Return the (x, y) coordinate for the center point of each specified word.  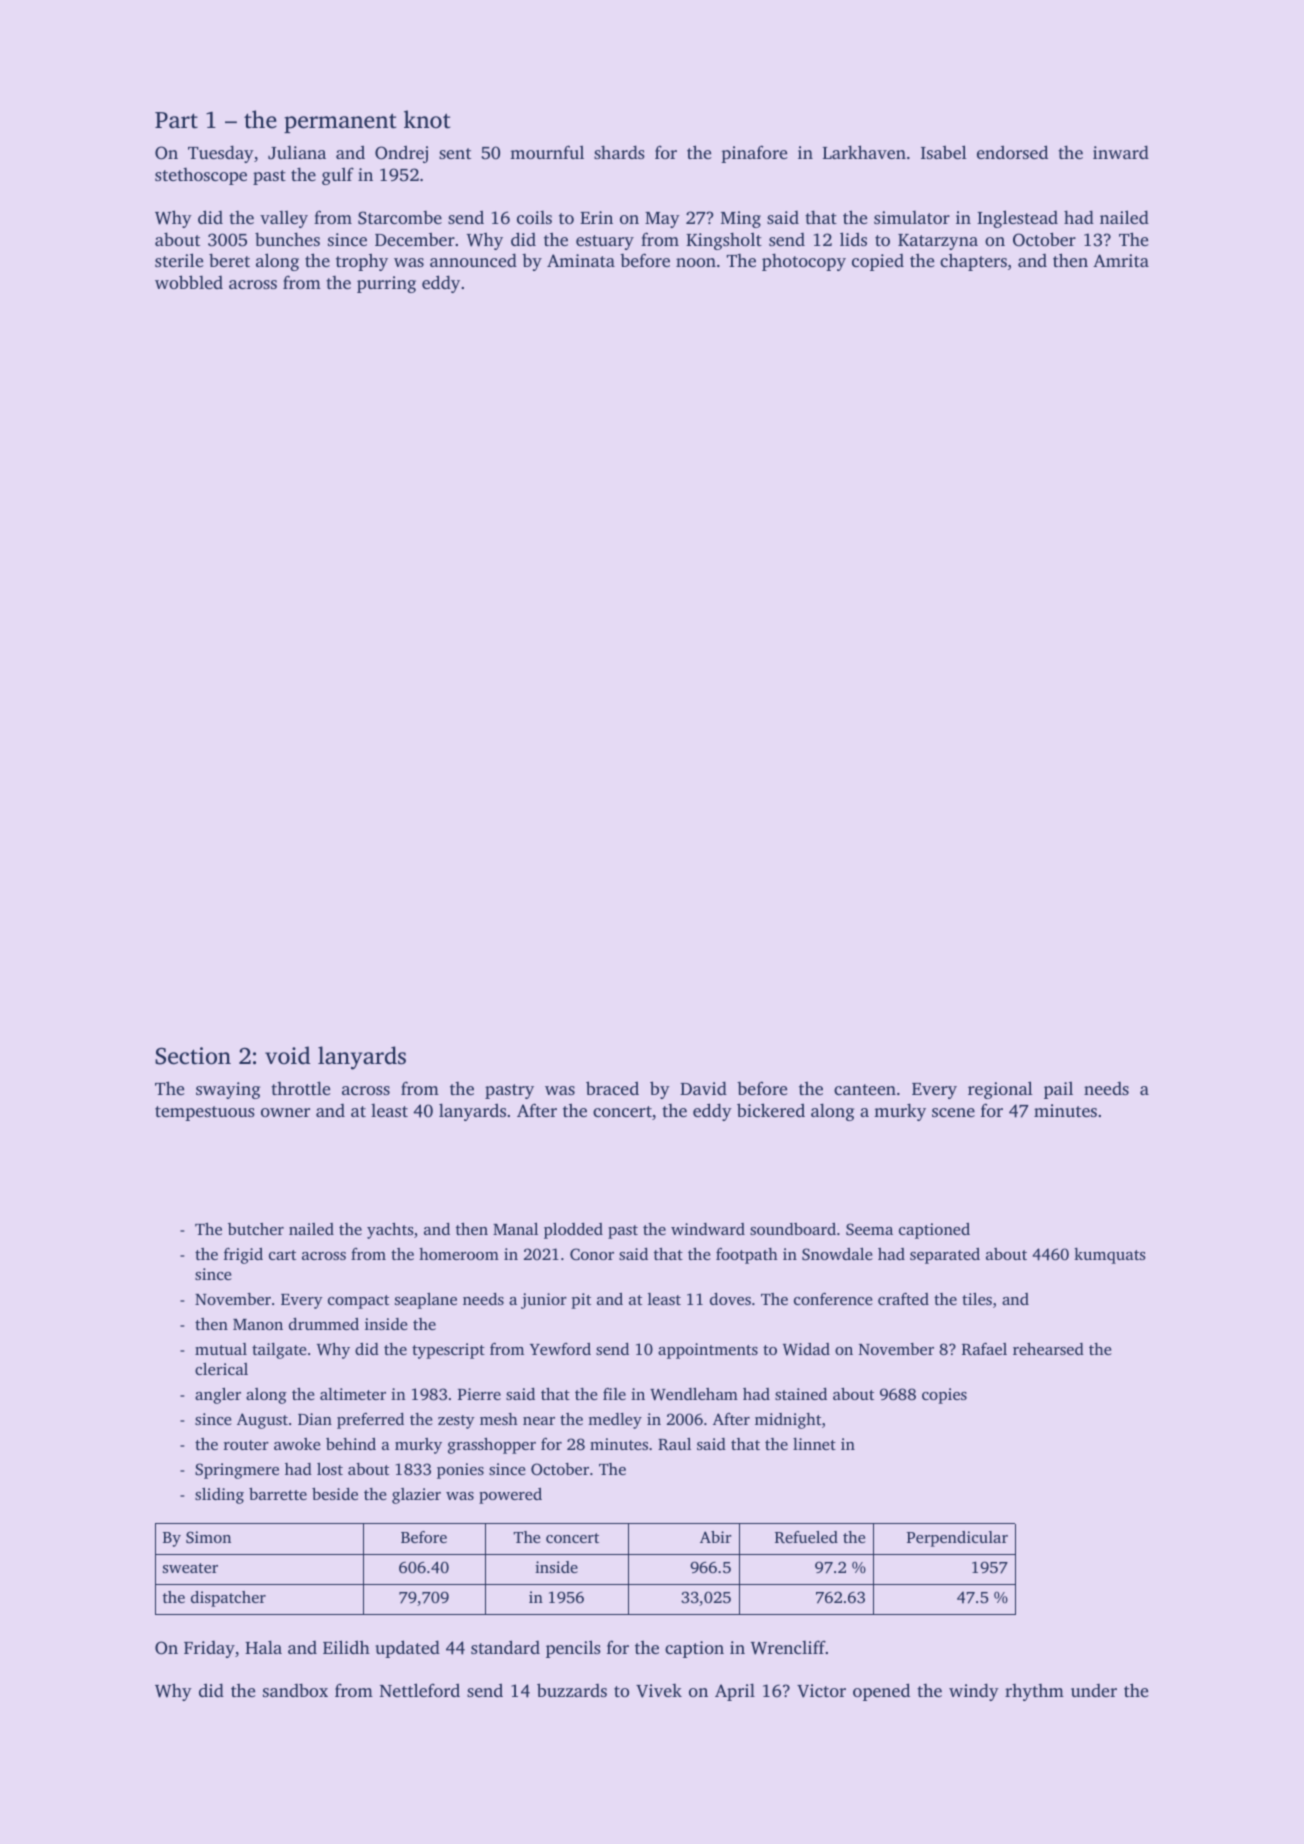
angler (218, 1396)
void (287, 1055)
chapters (973, 262)
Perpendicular (957, 1539)
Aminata (581, 260)
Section (193, 1056)
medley (615, 1421)
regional (1000, 1090)
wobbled (189, 282)
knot (427, 119)
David (703, 1088)
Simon (208, 1537)
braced (612, 1088)
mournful (547, 152)
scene (953, 1112)
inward (1121, 152)
